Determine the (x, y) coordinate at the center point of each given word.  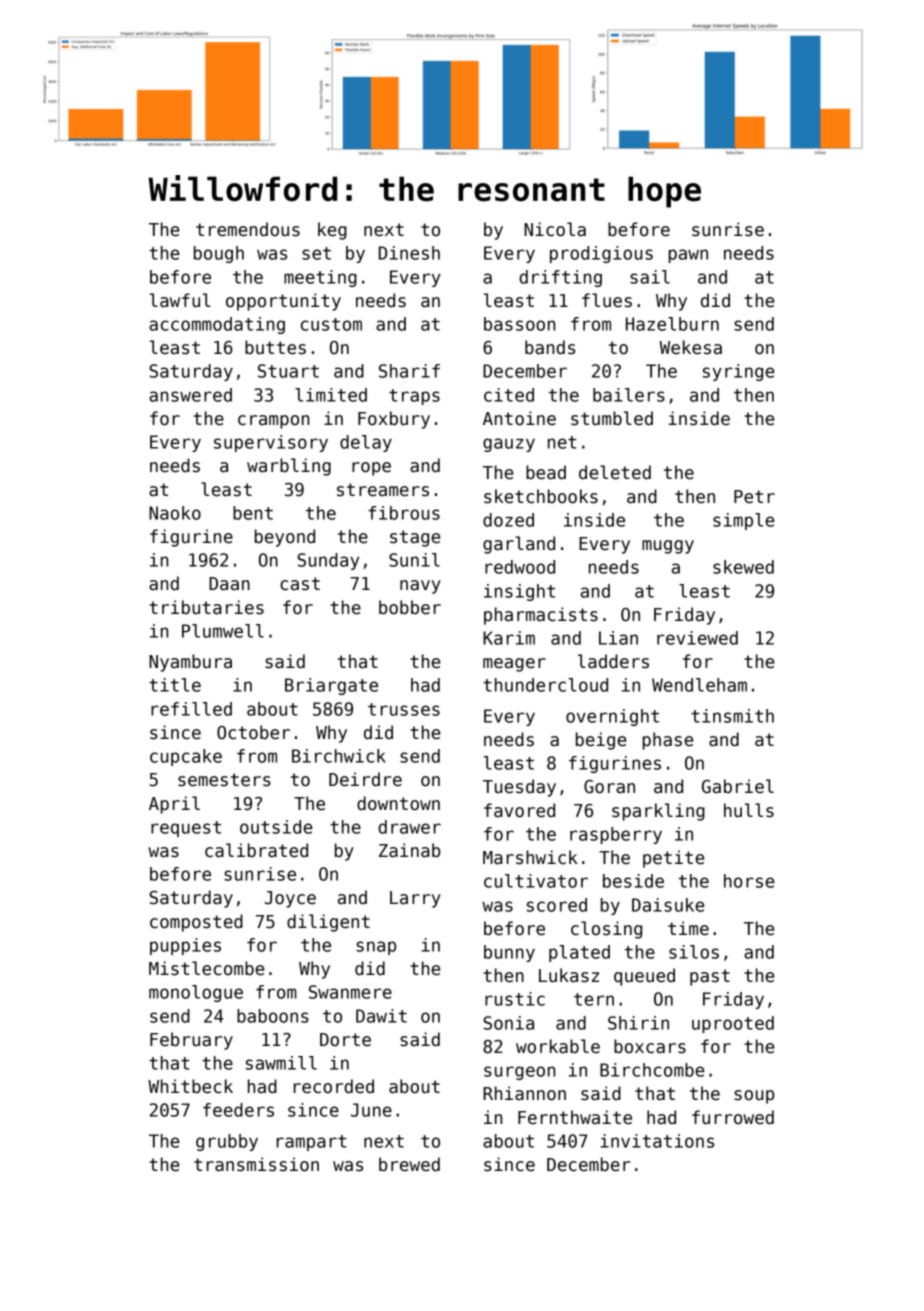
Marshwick (530, 857)
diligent (328, 923)
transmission (256, 1164)
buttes (275, 347)
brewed (409, 1164)
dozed (508, 520)
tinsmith (732, 716)
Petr (754, 497)
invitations (657, 1141)
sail (650, 277)
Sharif (409, 371)
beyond (285, 538)
